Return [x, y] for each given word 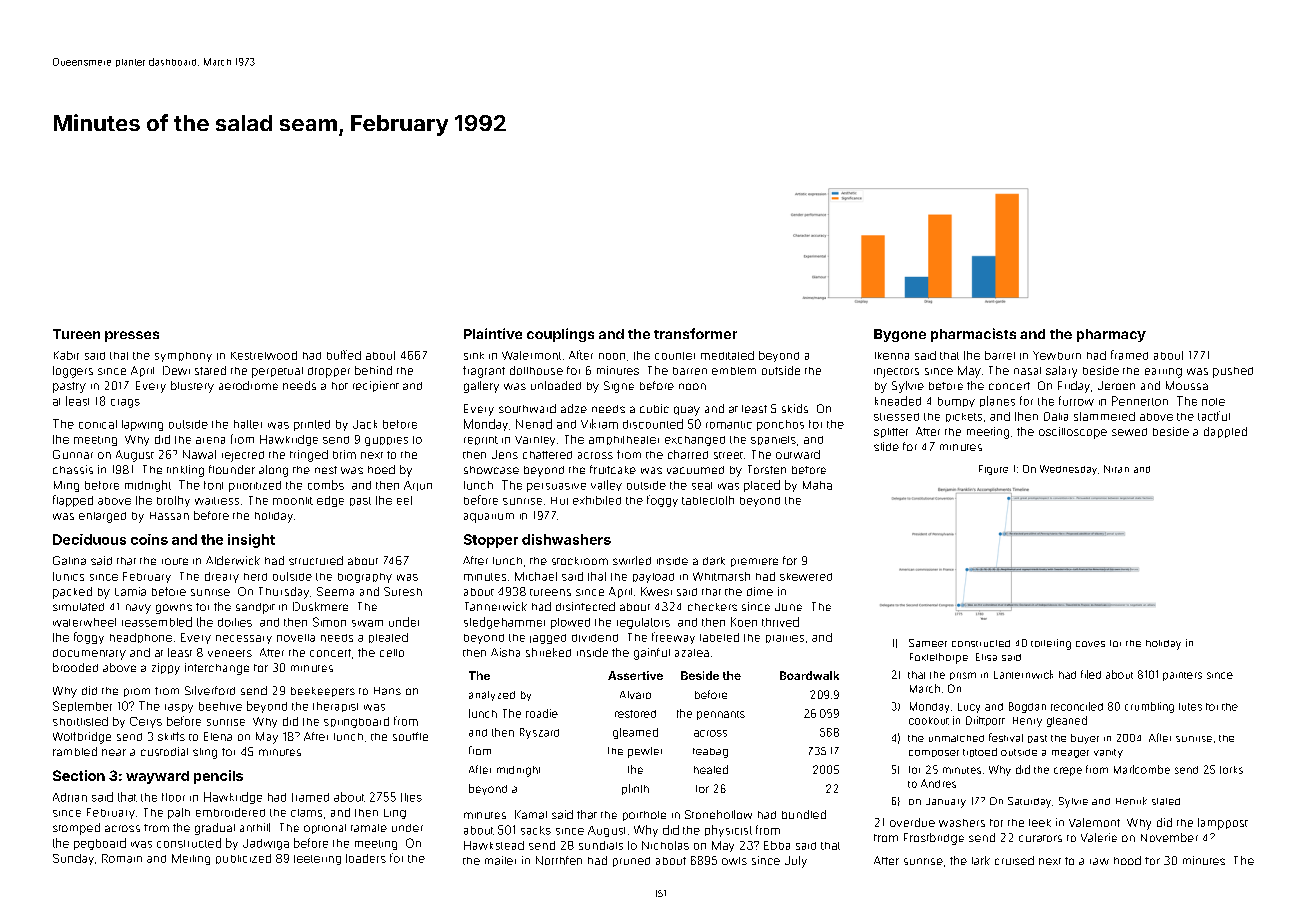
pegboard [100, 844]
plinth [635, 789]
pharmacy [1111, 335]
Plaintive [493, 333]
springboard [356, 722]
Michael [536, 576]
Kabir [66, 355]
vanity [1108, 753]
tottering [1051, 644]
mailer [500, 860]
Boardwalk [809, 675]
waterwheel [84, 622]
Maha [817, 485]
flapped [73, 501]
